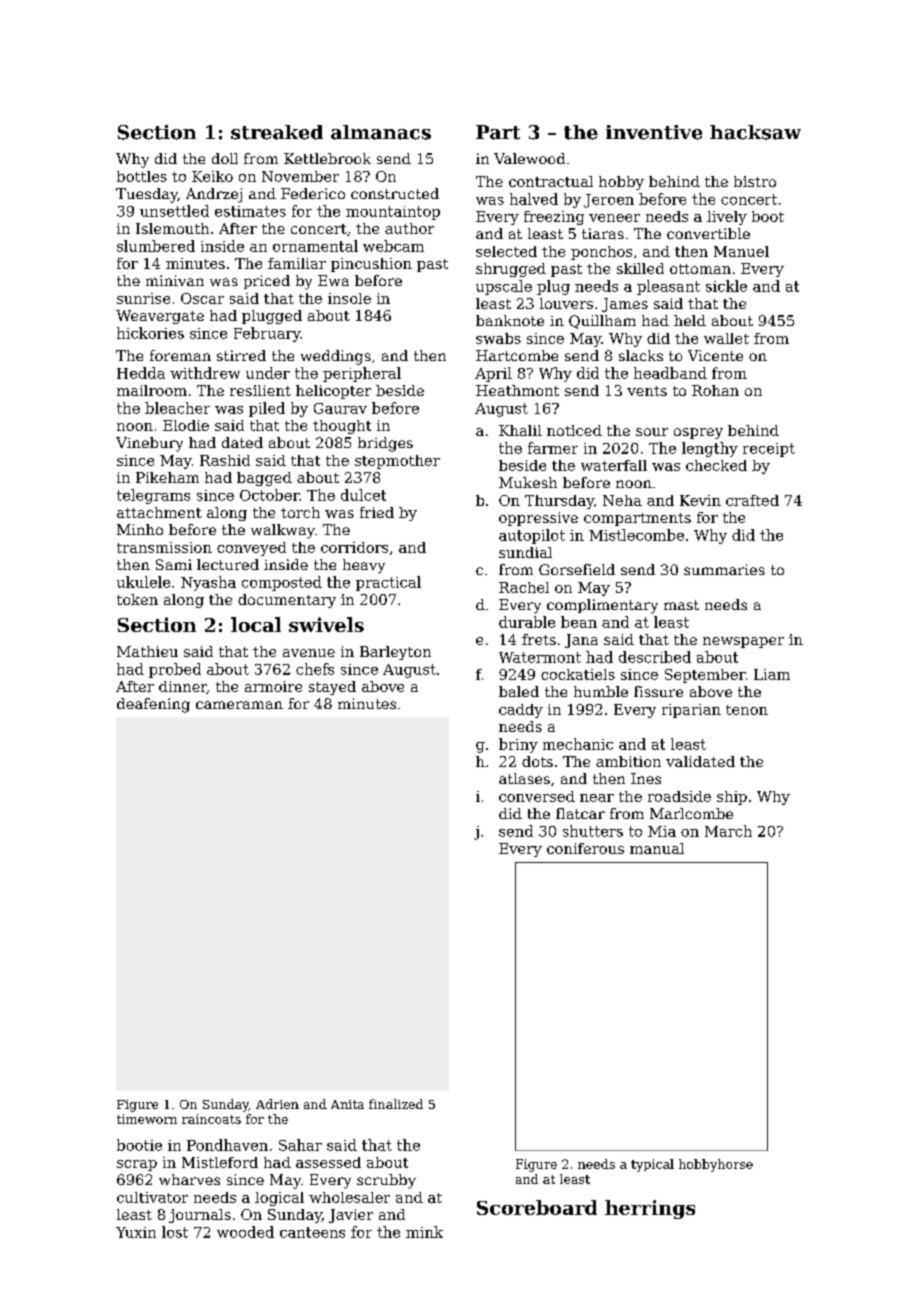 Image resolution: width=924 pixels, height=1308 pixels. What do you see at coordinates (239, 705) in the image?
I see `cameraman` at bounding box center [239, 705].
